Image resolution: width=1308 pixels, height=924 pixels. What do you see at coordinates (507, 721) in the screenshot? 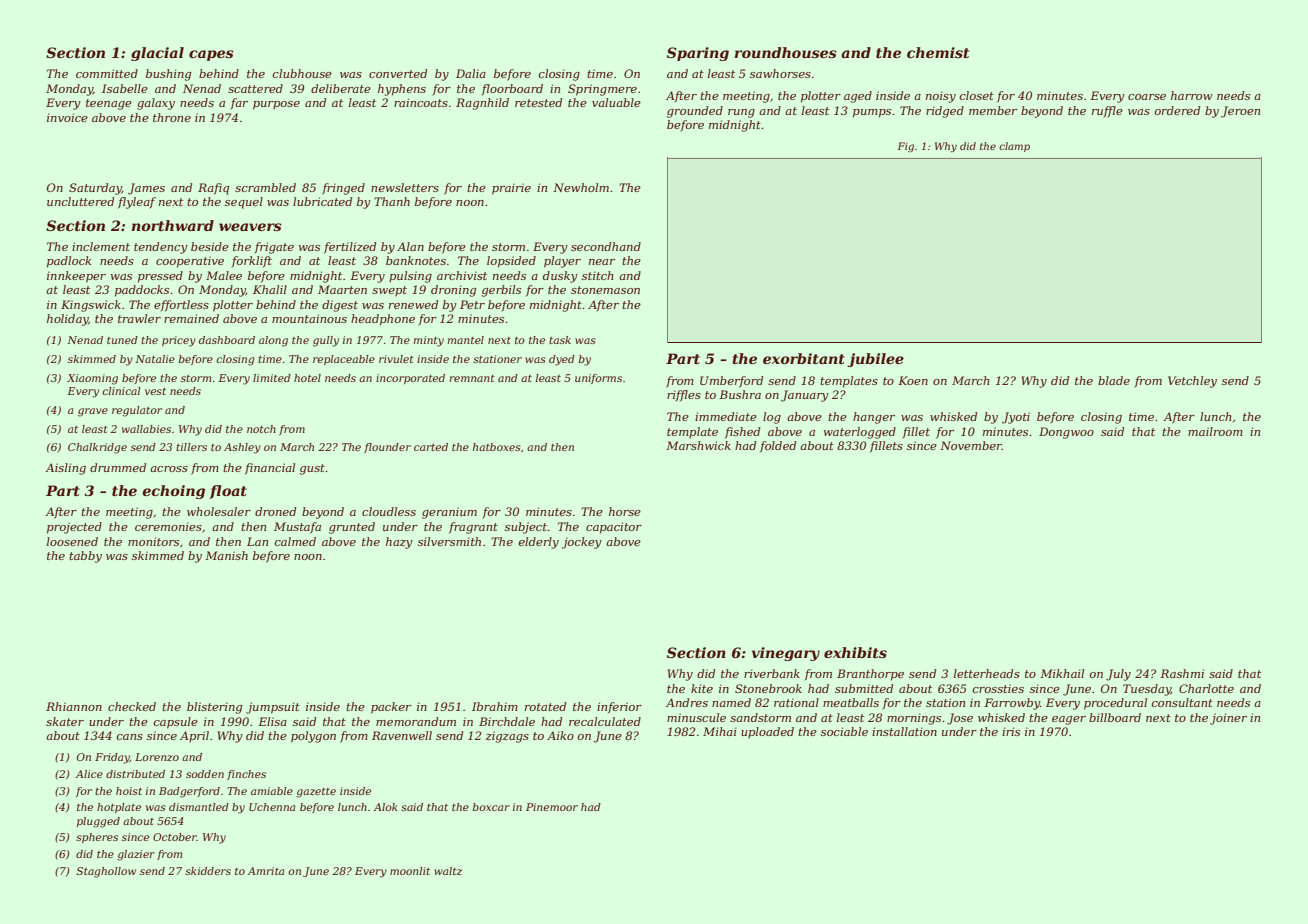
I see `Birchdale` at bounding box center [507, 721].
